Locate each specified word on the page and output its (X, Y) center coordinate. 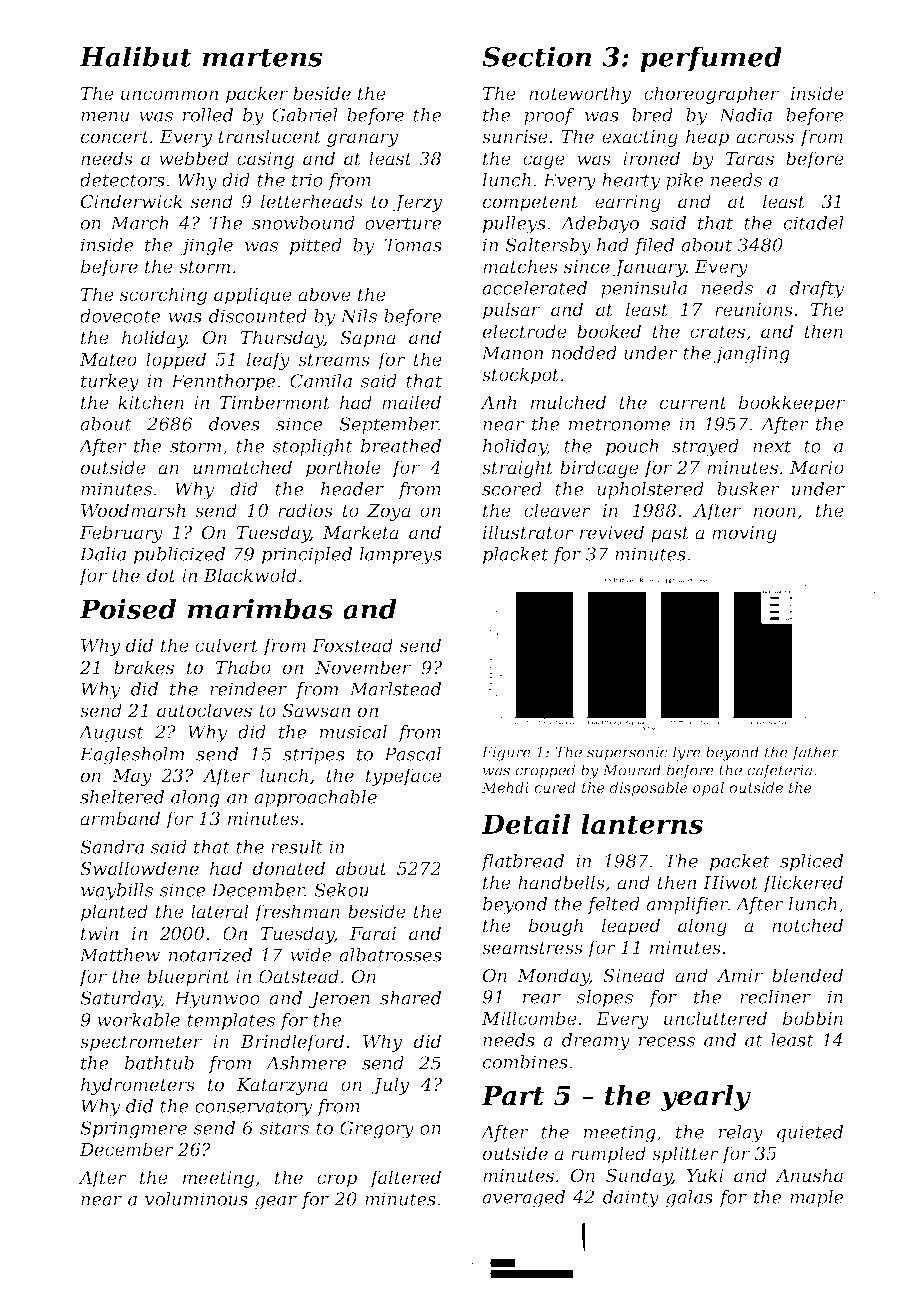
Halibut (135, 56)
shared (410, 998)
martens (262, 57)
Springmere (133, 1130)
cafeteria (779, 771)
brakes (144, 667)
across (765, 138)
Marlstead (395, 689)
